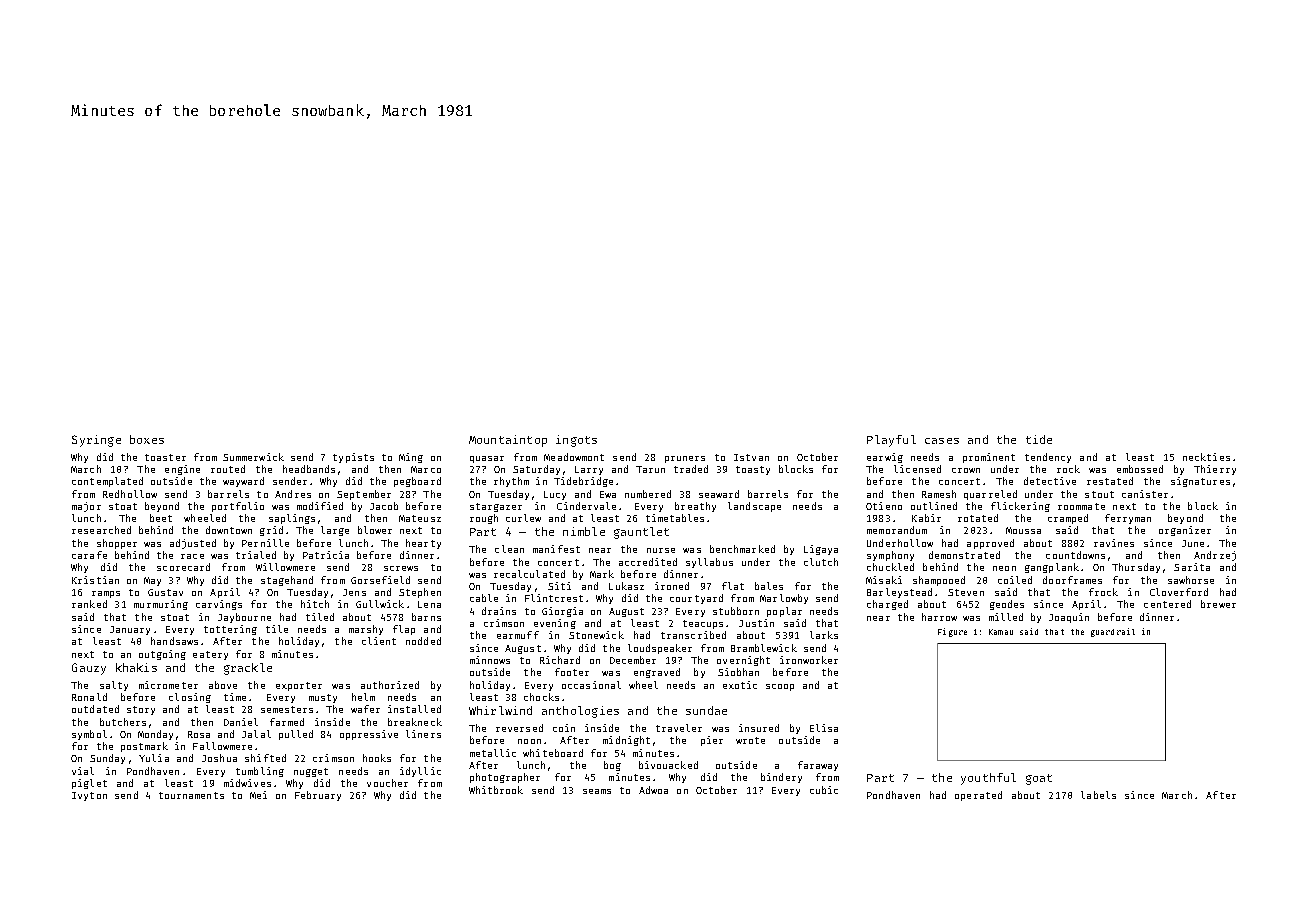  I want to click on Redhollow, so click(130, 494).
